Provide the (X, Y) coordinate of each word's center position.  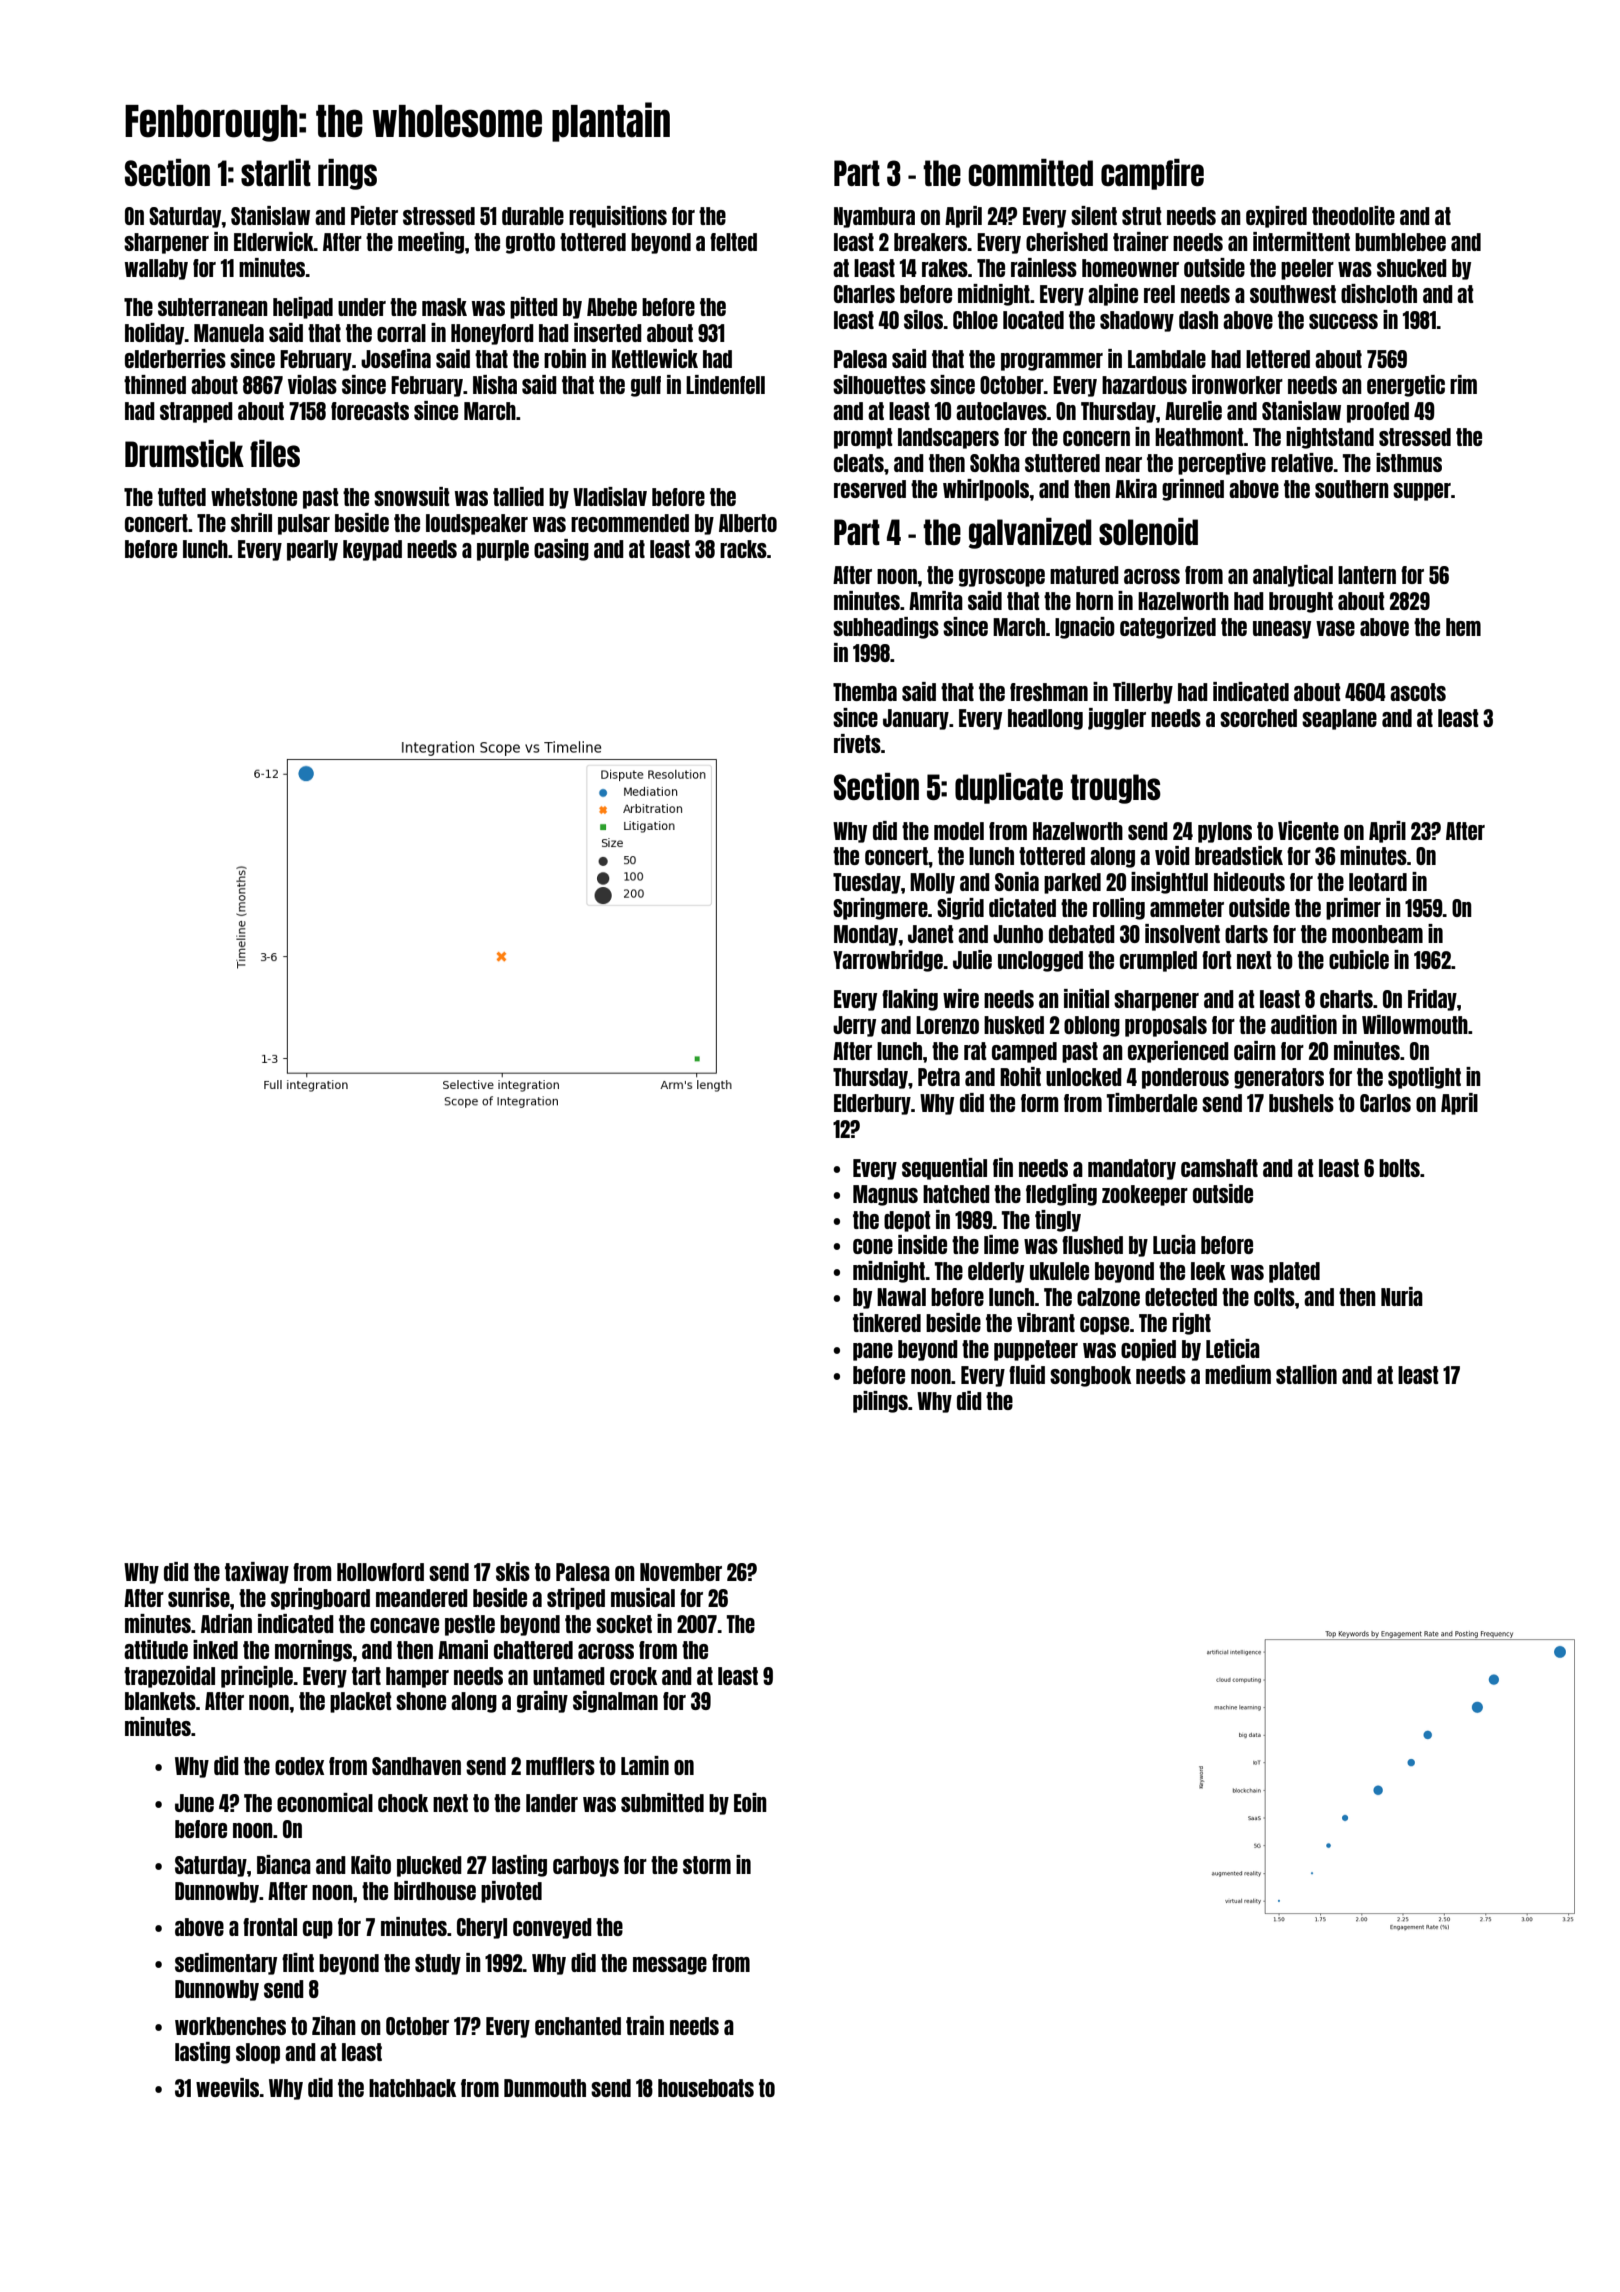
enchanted (578, 2026)
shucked (1412, 268)
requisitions (618, 217)
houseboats (706, 2088)
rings (347, 174)
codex (299, 1766)
